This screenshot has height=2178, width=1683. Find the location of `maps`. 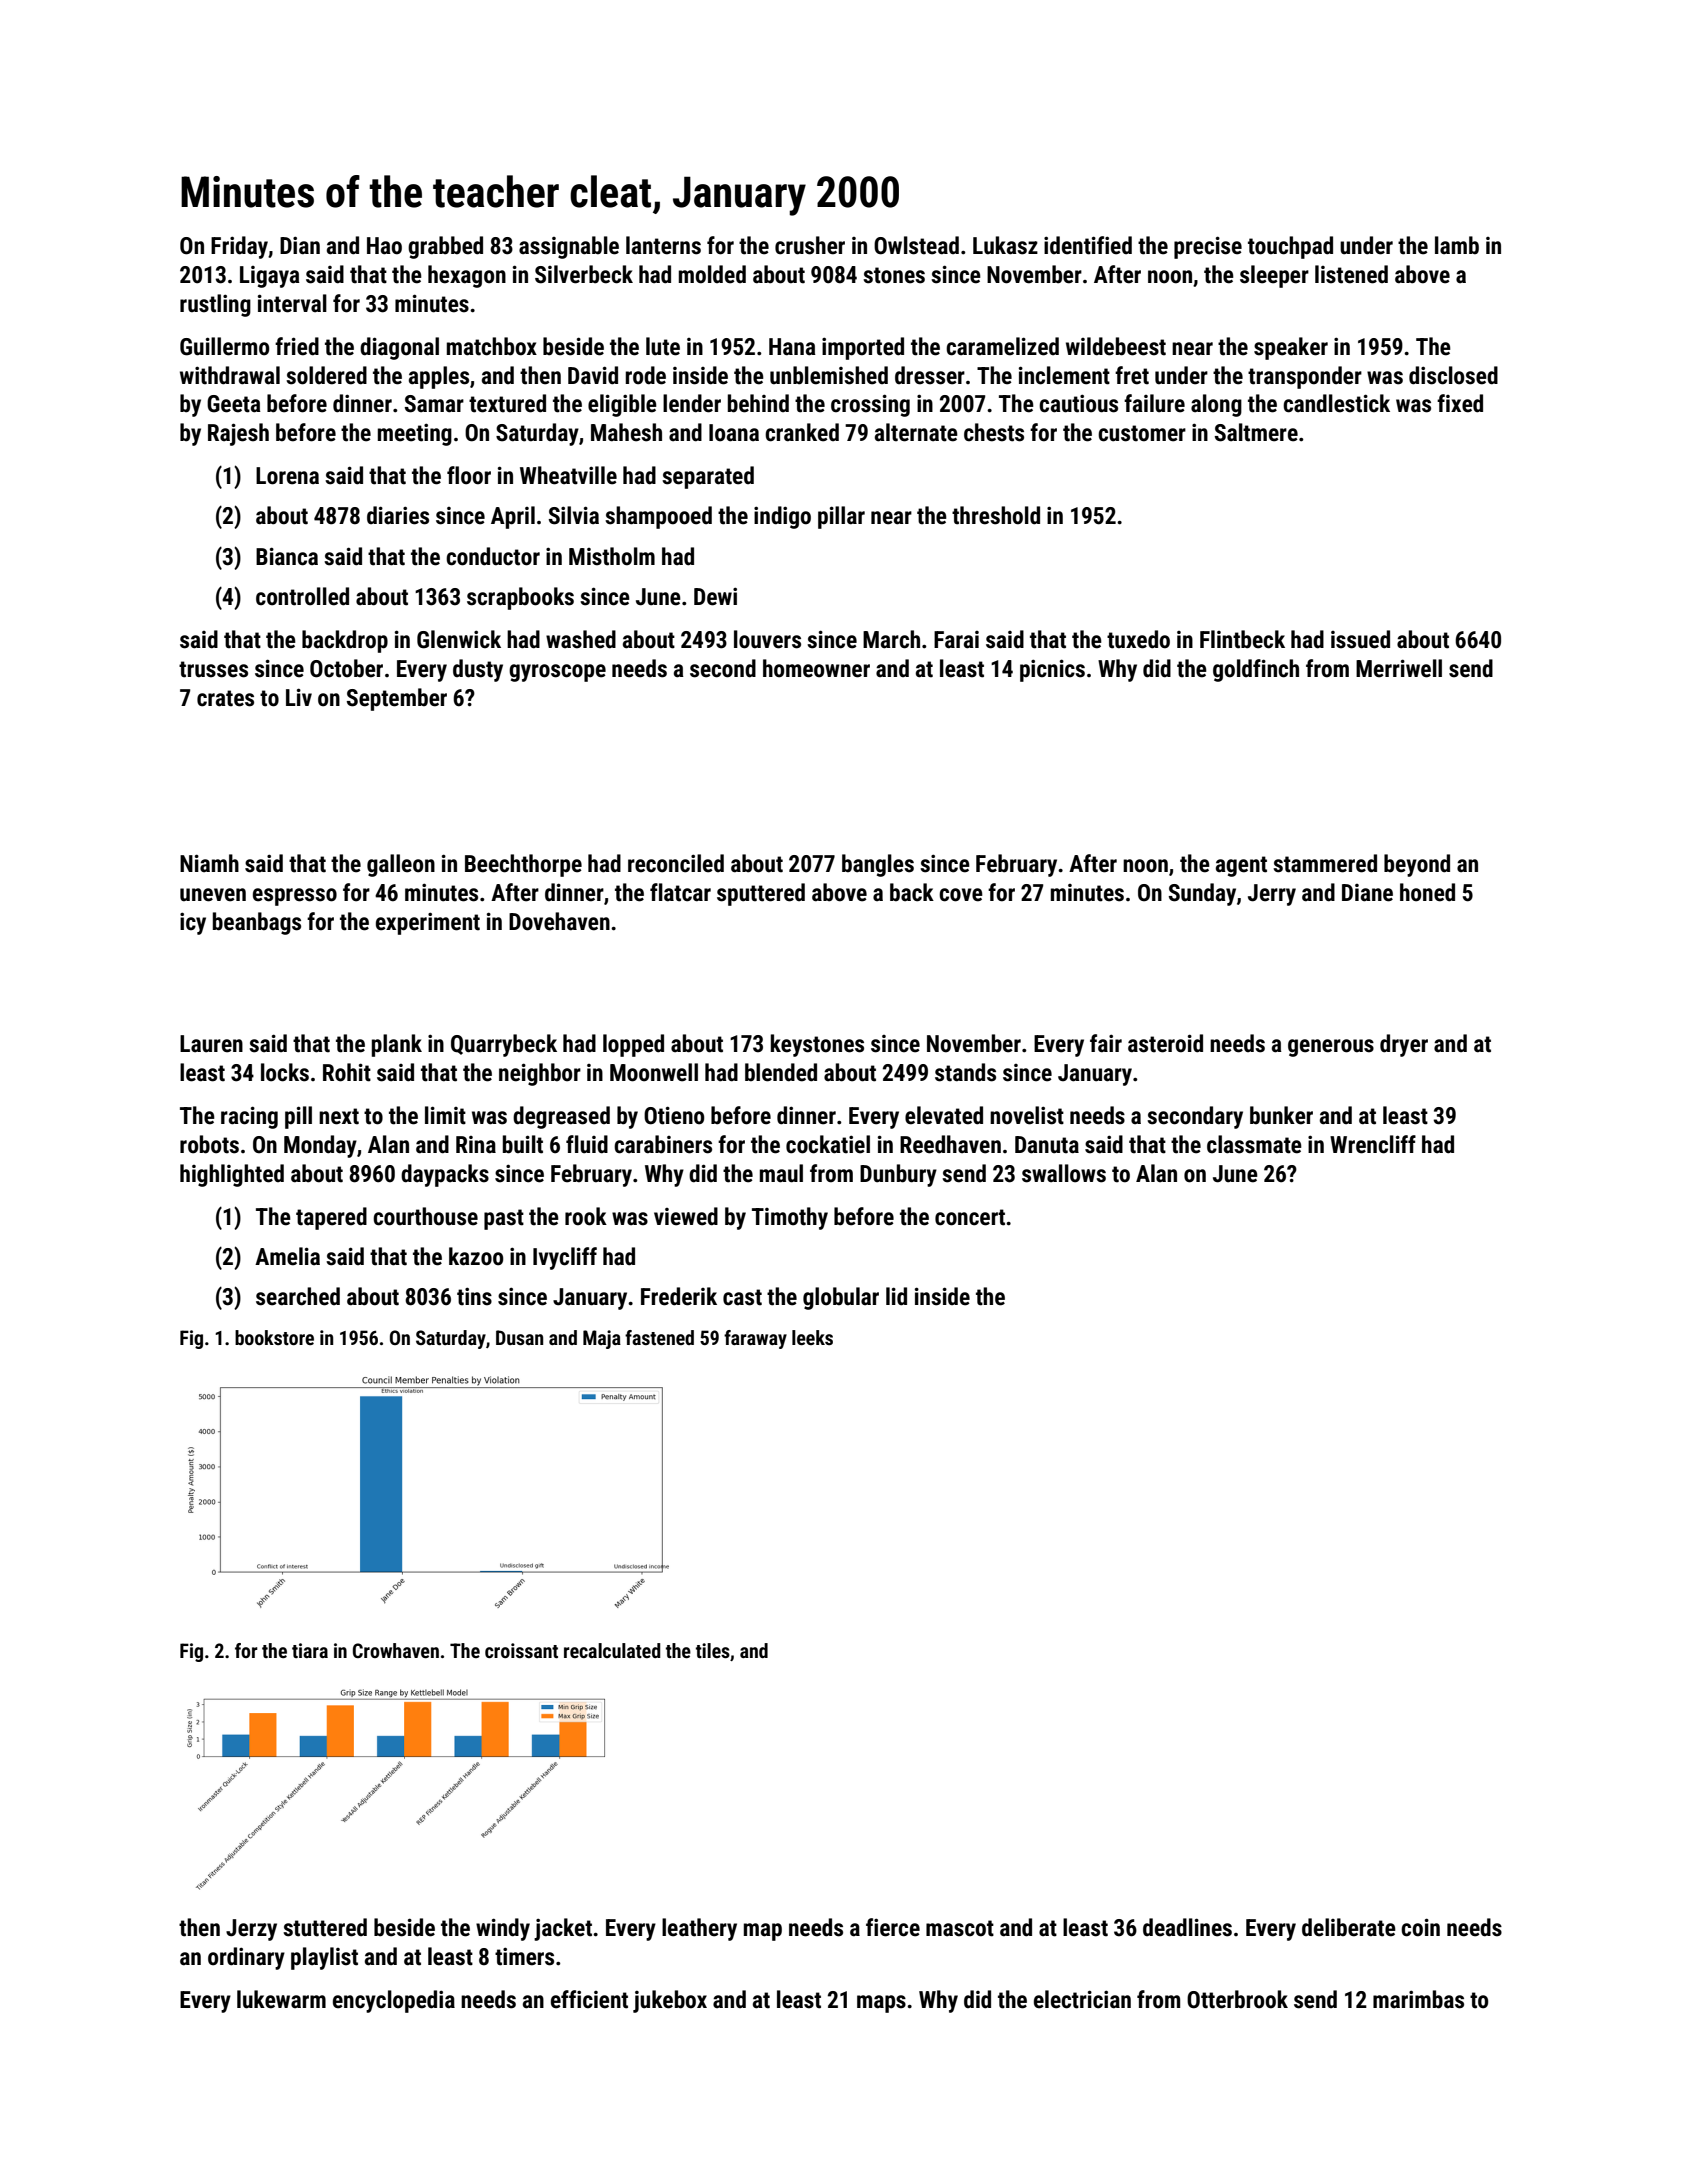

maps is located at coordinates (881, 2004).
